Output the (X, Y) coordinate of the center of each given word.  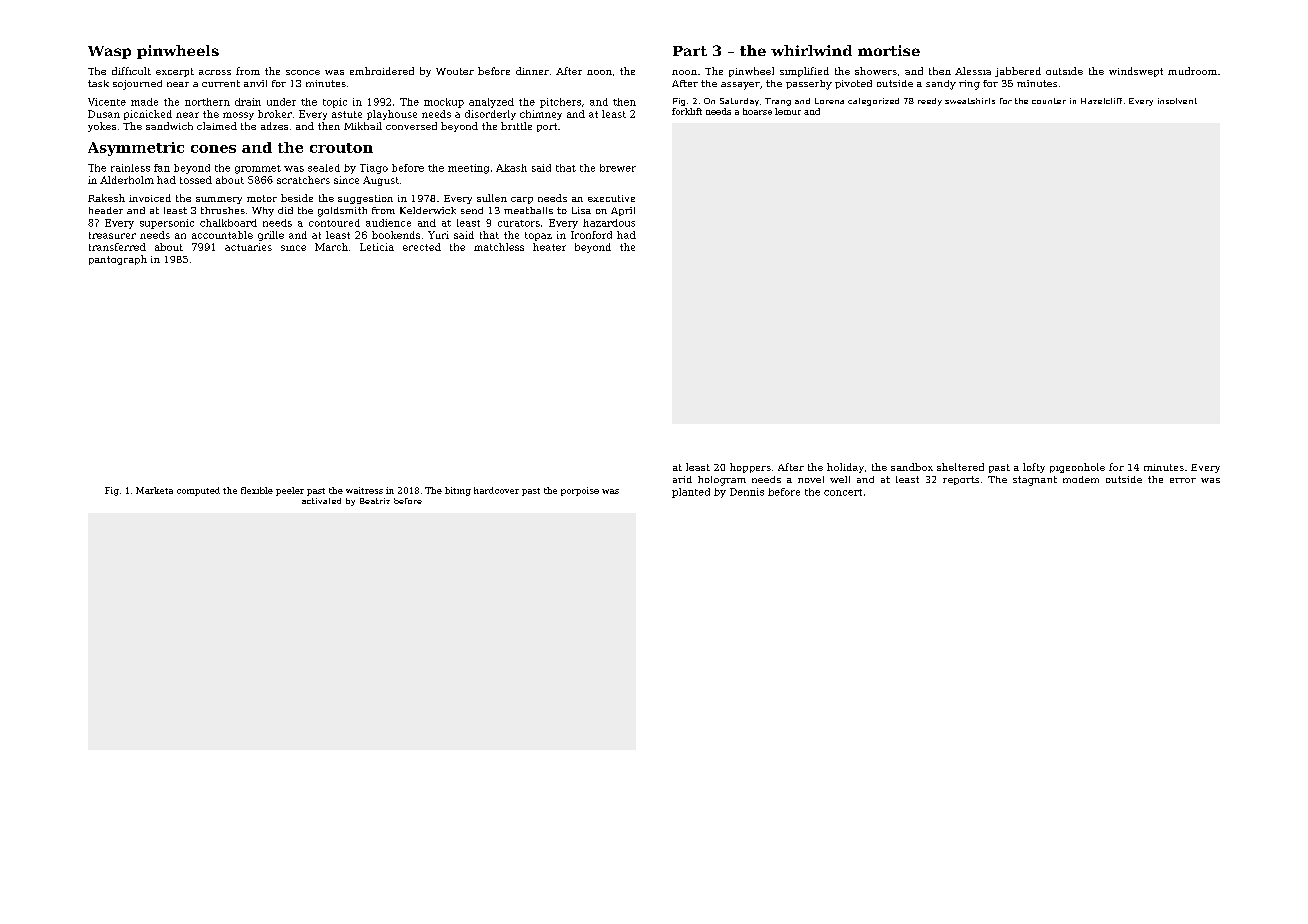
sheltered (960, 467)
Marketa (154, 490)
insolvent (1177, 101)
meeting (468, 169)
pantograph (118, 260)
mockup (444, 103)
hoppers (750, 468)
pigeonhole (1077, 468)
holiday (845, 468)
